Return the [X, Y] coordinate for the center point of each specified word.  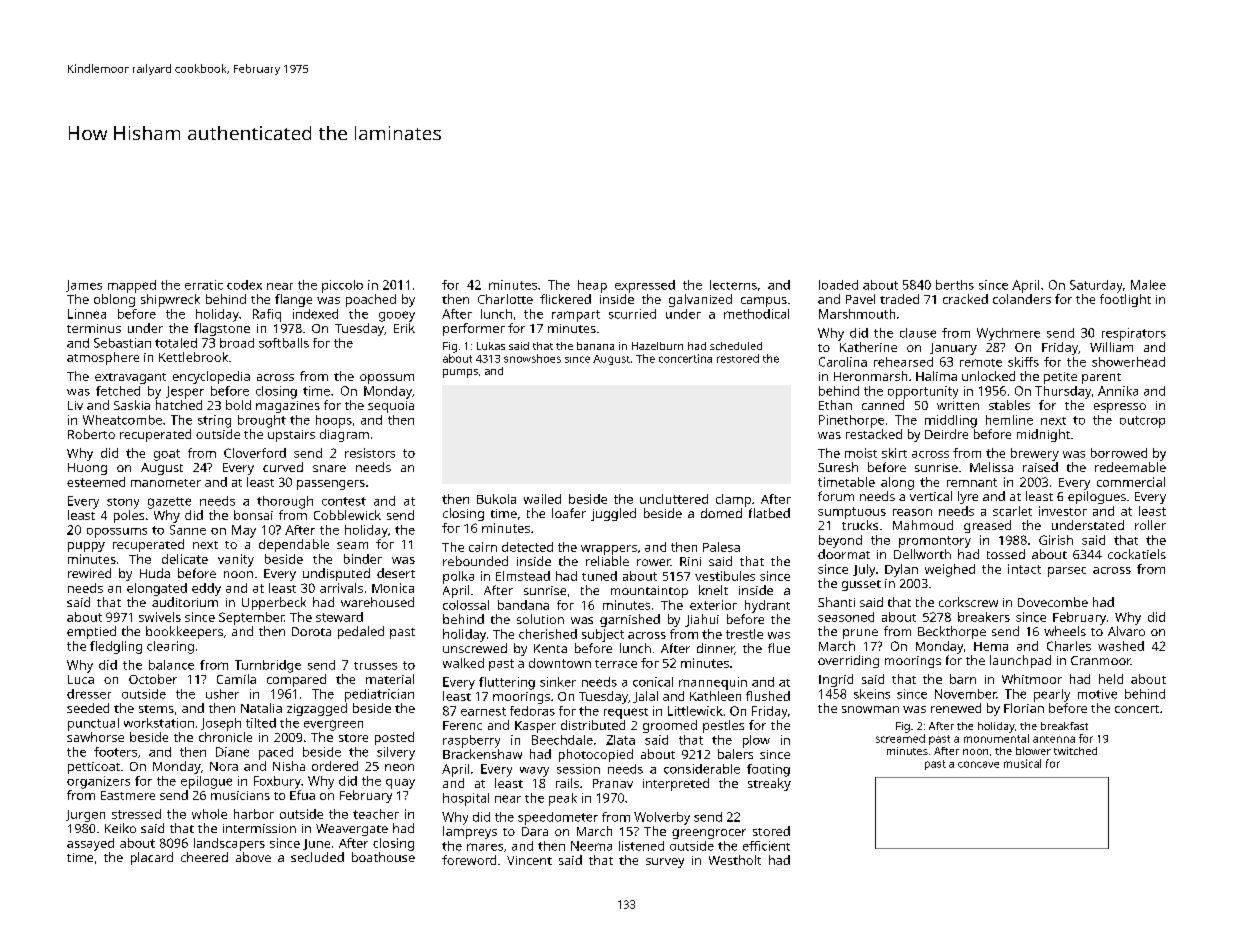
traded [899, 299]
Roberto [91, 434]
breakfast [1064, 726]
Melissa [991, 467]
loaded [838, 285]
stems [156, 709]
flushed [768, 696]
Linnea [87, 314]
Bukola [496, 499]
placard [152, 858]
